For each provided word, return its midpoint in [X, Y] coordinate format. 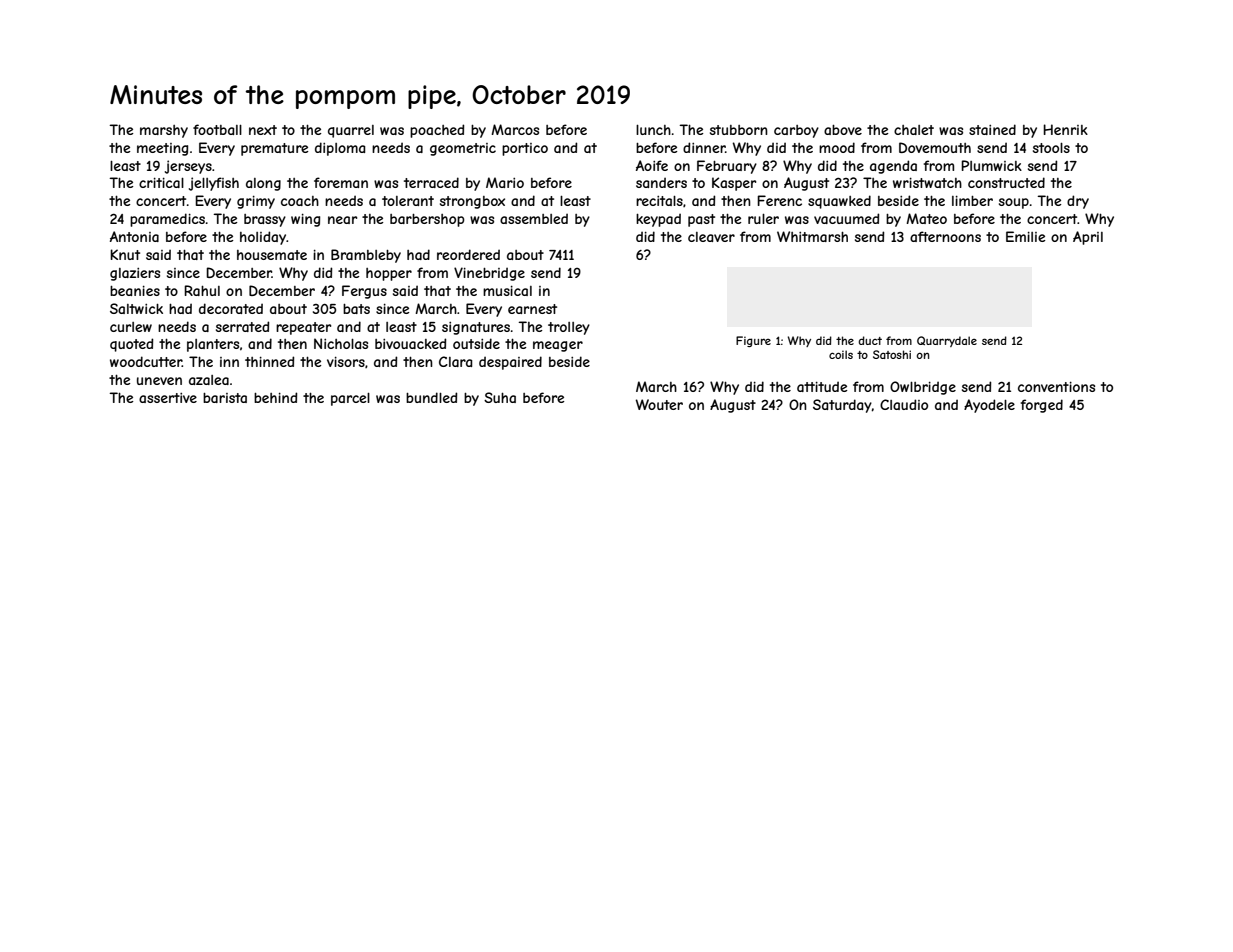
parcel [350, 399]
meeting [162, 149]
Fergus [364, 292]
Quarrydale [947, 341]
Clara [455, 361]
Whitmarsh [812, 236]
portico [525, 149]
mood [837, 147]
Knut [125, 254]
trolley [569, 328]
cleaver [711, 237]
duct [870, 340]
